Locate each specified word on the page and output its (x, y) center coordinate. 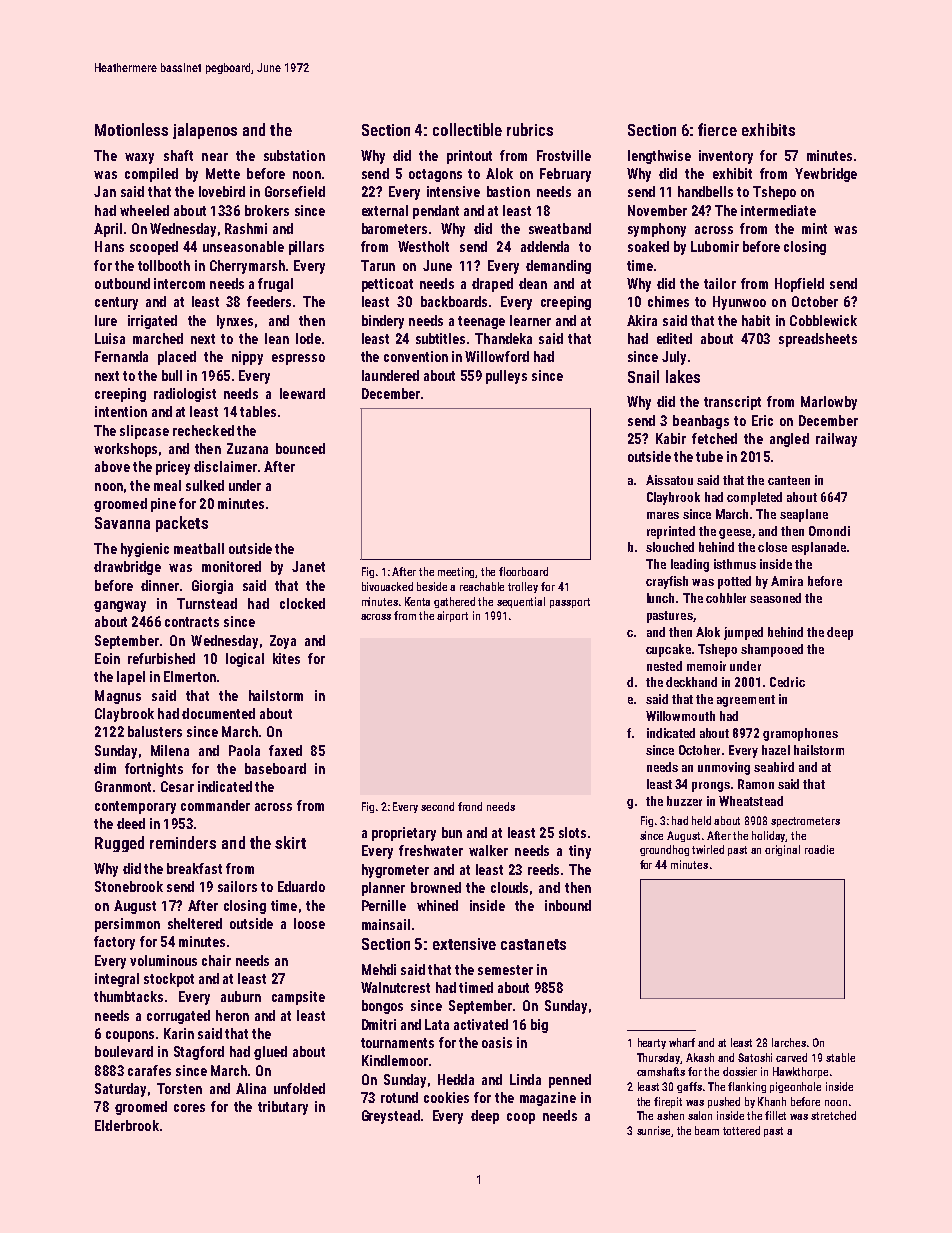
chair (216, 960)
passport (570, 603)
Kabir (671, 438)
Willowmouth (680, 716)
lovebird (222, 191)
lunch (660, 598)
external (385, 210)
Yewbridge (826, 175)
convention (416, 356)
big (539, 1026)
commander (215, 805)
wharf (682, 1042)
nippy (247, 358)
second (437, 806)
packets (182, 524)
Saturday (120, 1090)
